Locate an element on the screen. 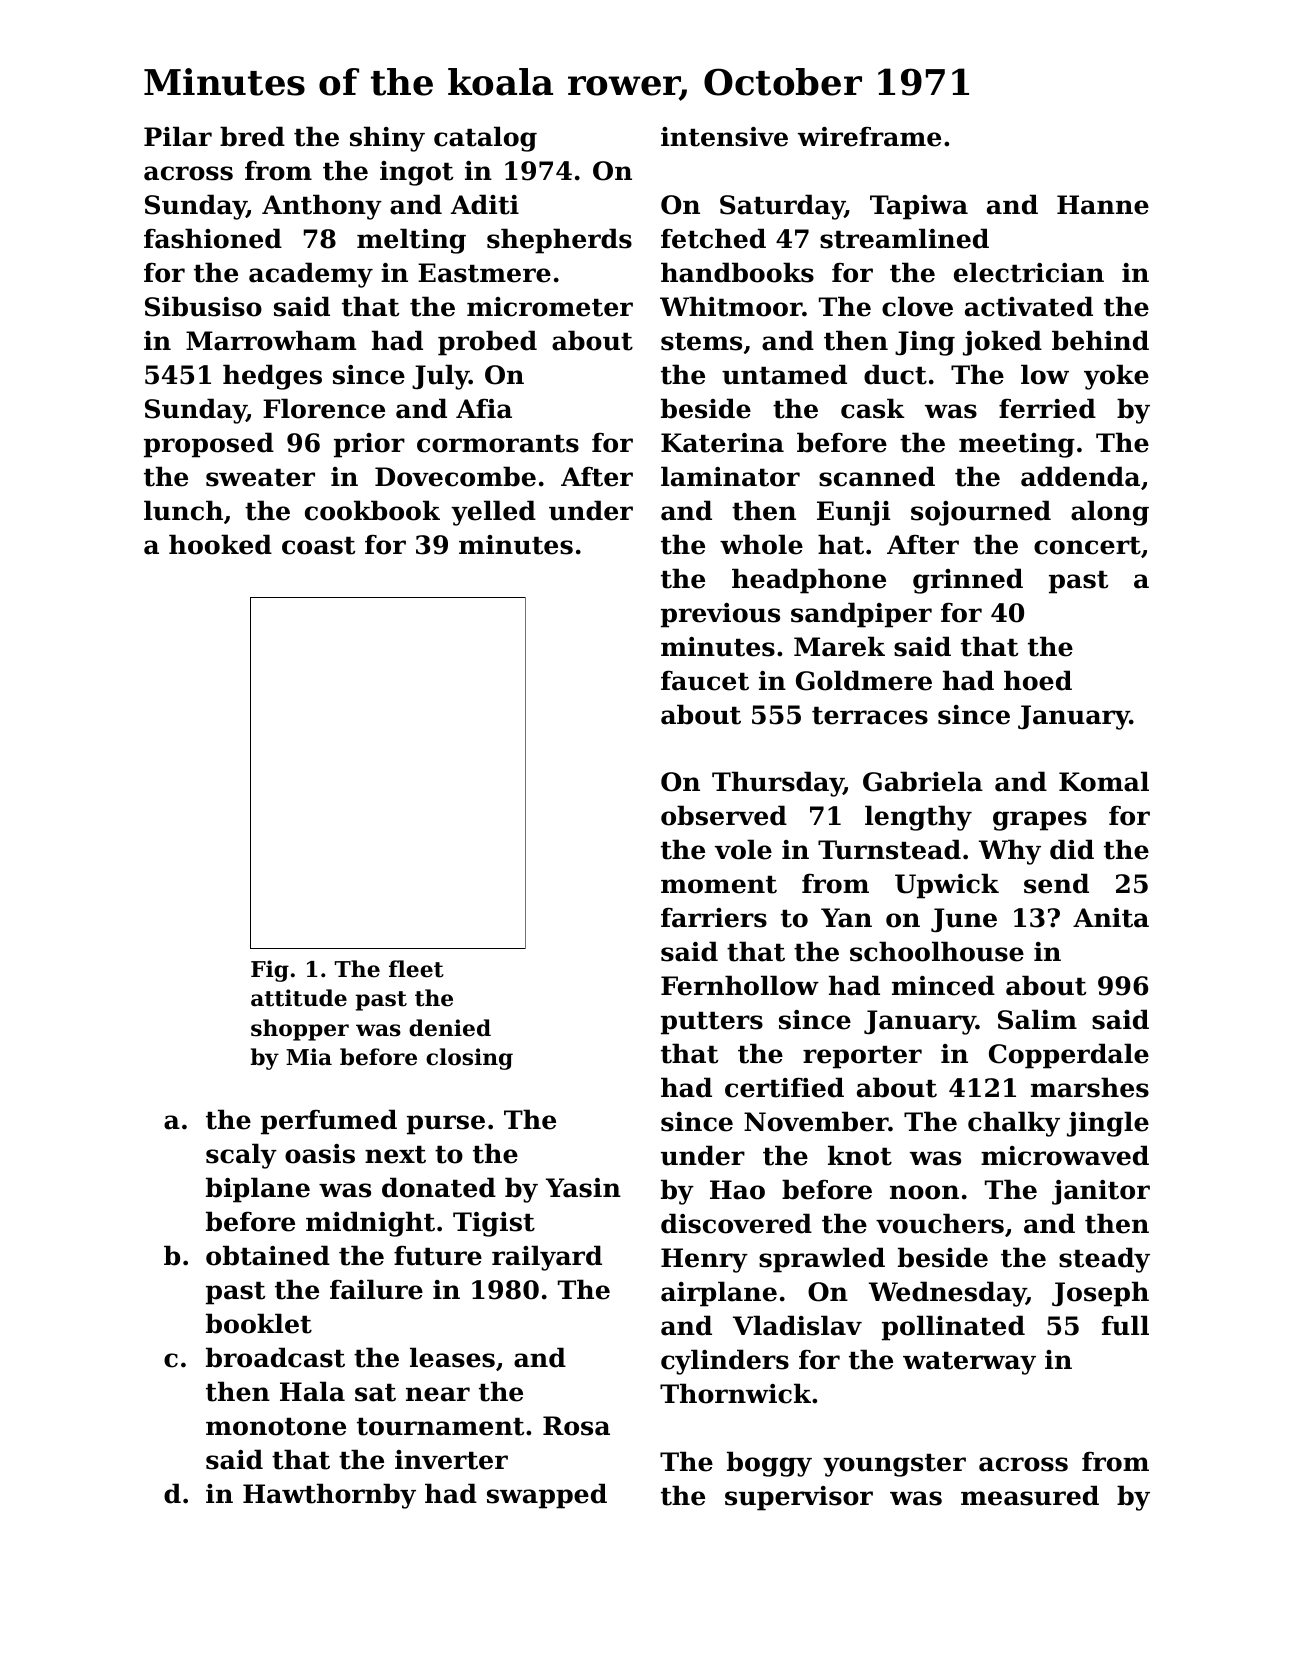  fleet is located at coordinates (416, 969).
